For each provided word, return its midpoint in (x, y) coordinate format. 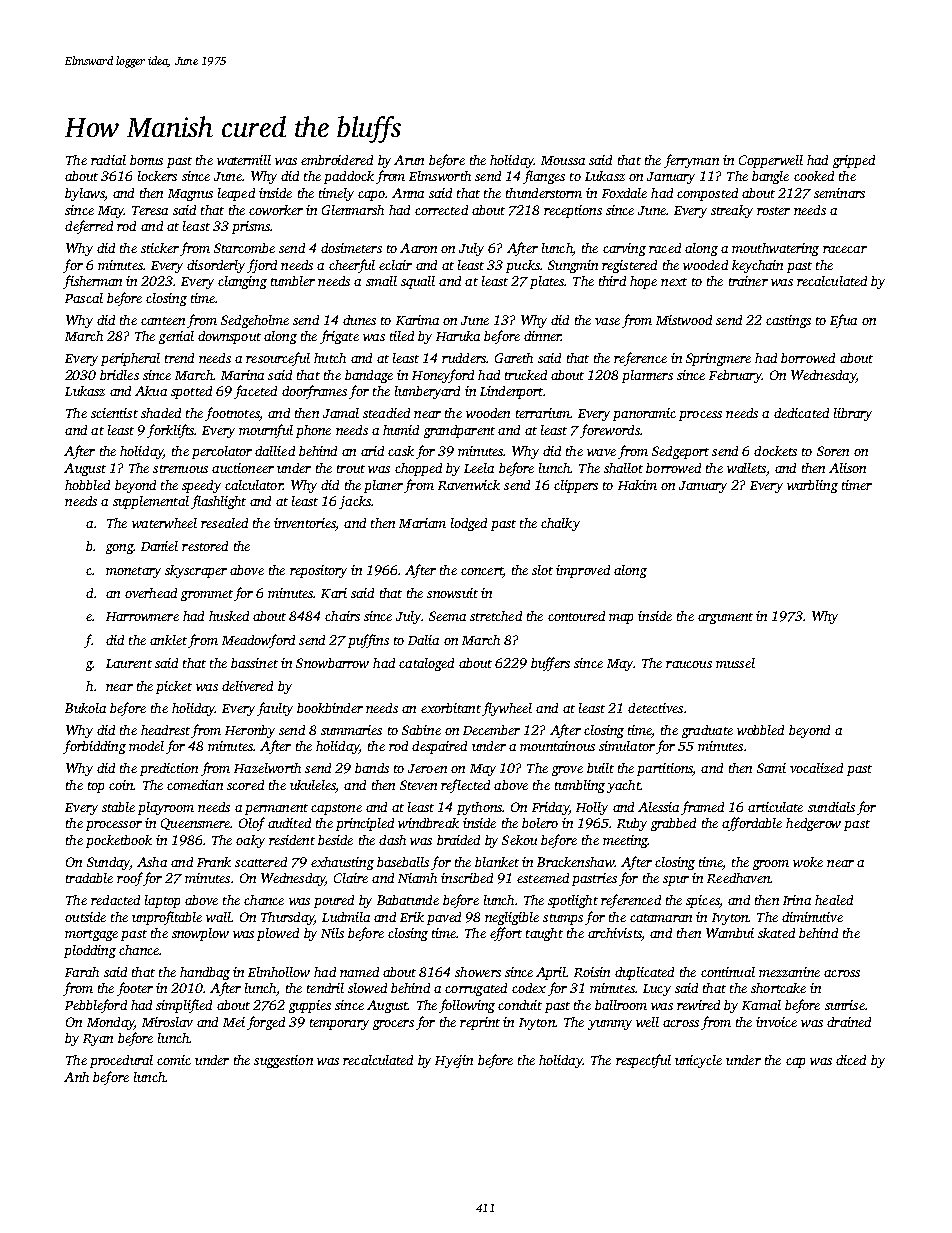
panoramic (644, 414)
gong (119, 549)
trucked (526, 375)
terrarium (543, 413)
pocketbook (119, 841)
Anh (76, 1077)
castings (788, 321)
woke (808, 862)
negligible (512, 918)
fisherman (92, 282)
